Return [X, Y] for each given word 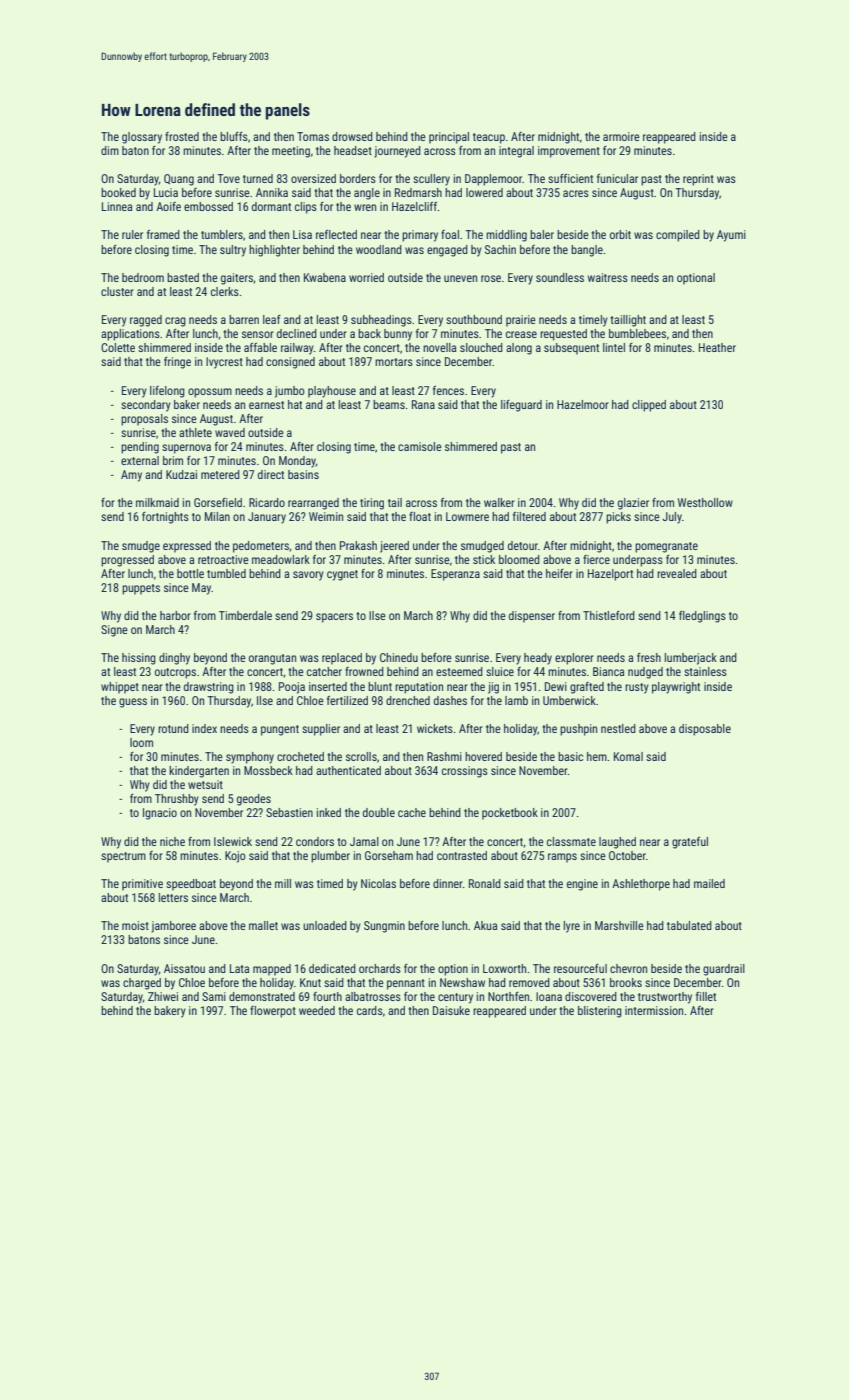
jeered [394, 547]
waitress [608, 277]
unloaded [325, 925]
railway [297, 349]
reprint [698, 180]
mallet [263, 925]
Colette [118, 347]
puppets [141, 589]
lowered [484, 192]
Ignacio [160, 814]
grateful [690, 843]
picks [618, 518]
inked [329, 812]
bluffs [234, 136]
